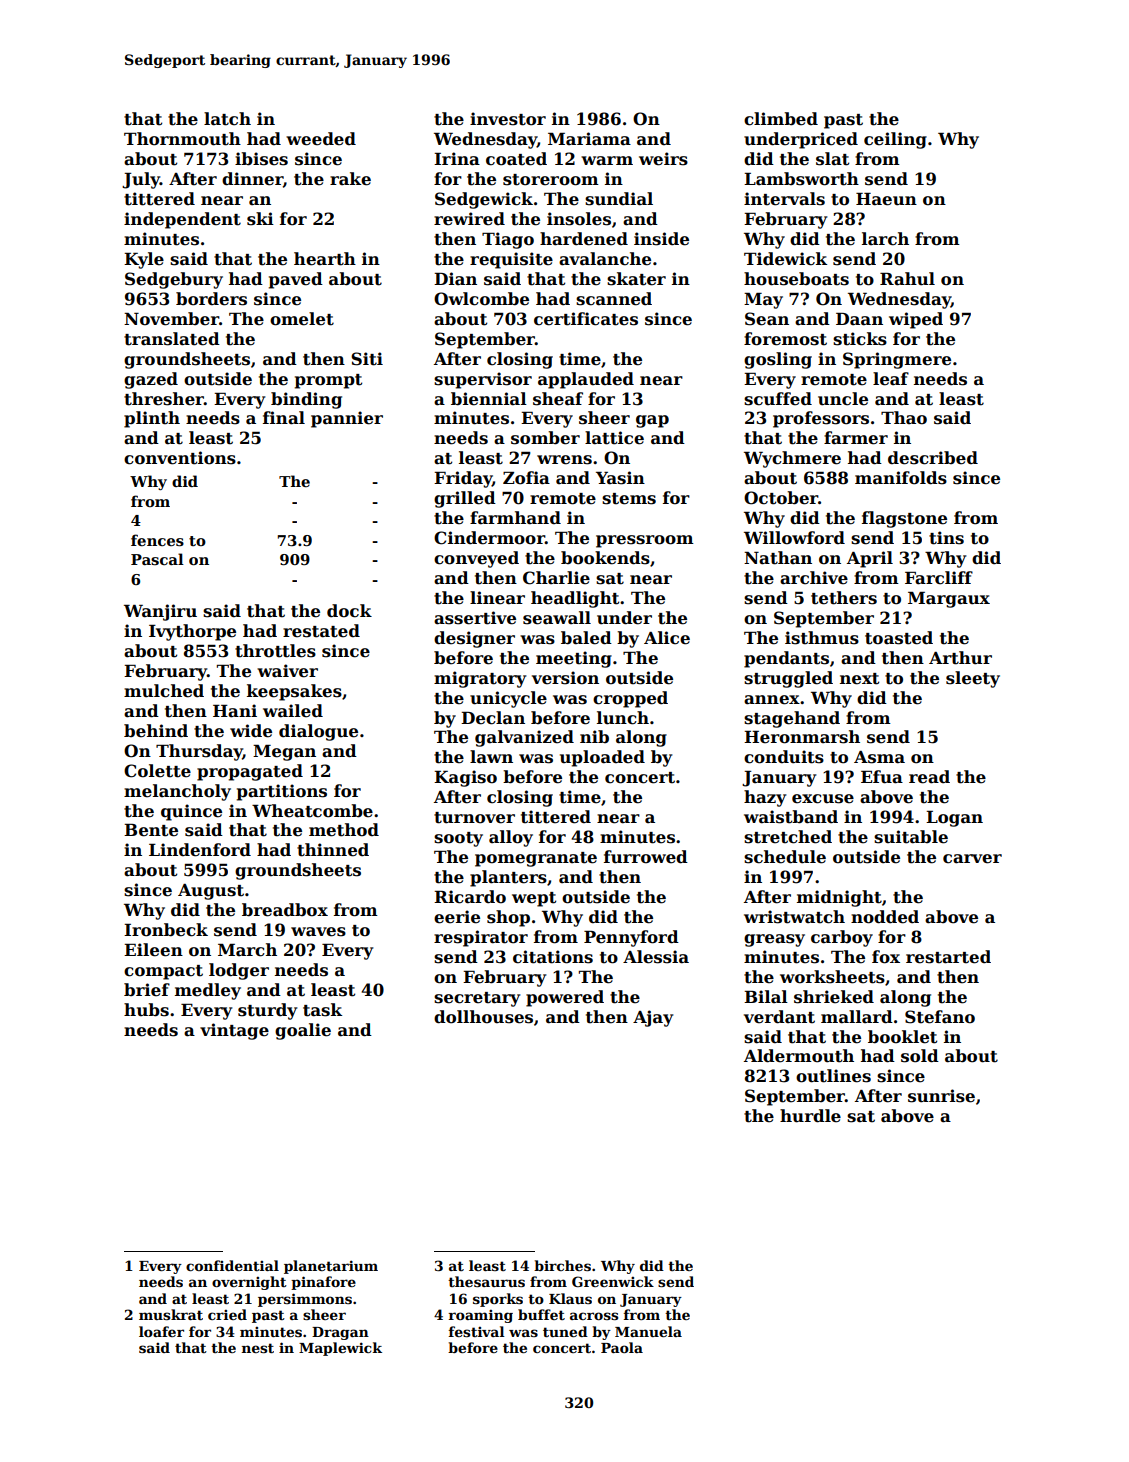  Describe the element at coordinates (814, 578) in the document. I see `archive` at that location.
